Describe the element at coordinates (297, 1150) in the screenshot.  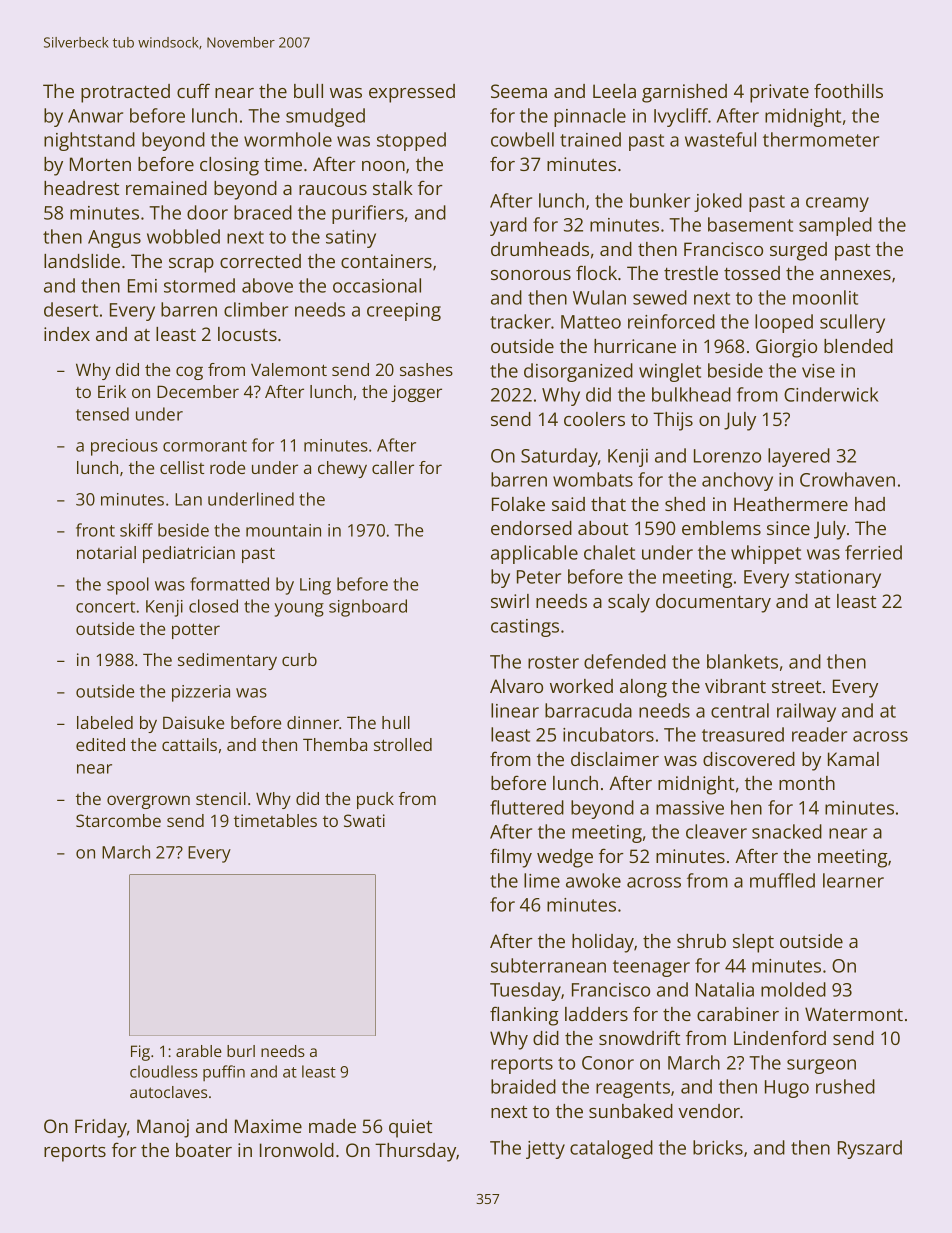
I see `Ironwold` at that location.
